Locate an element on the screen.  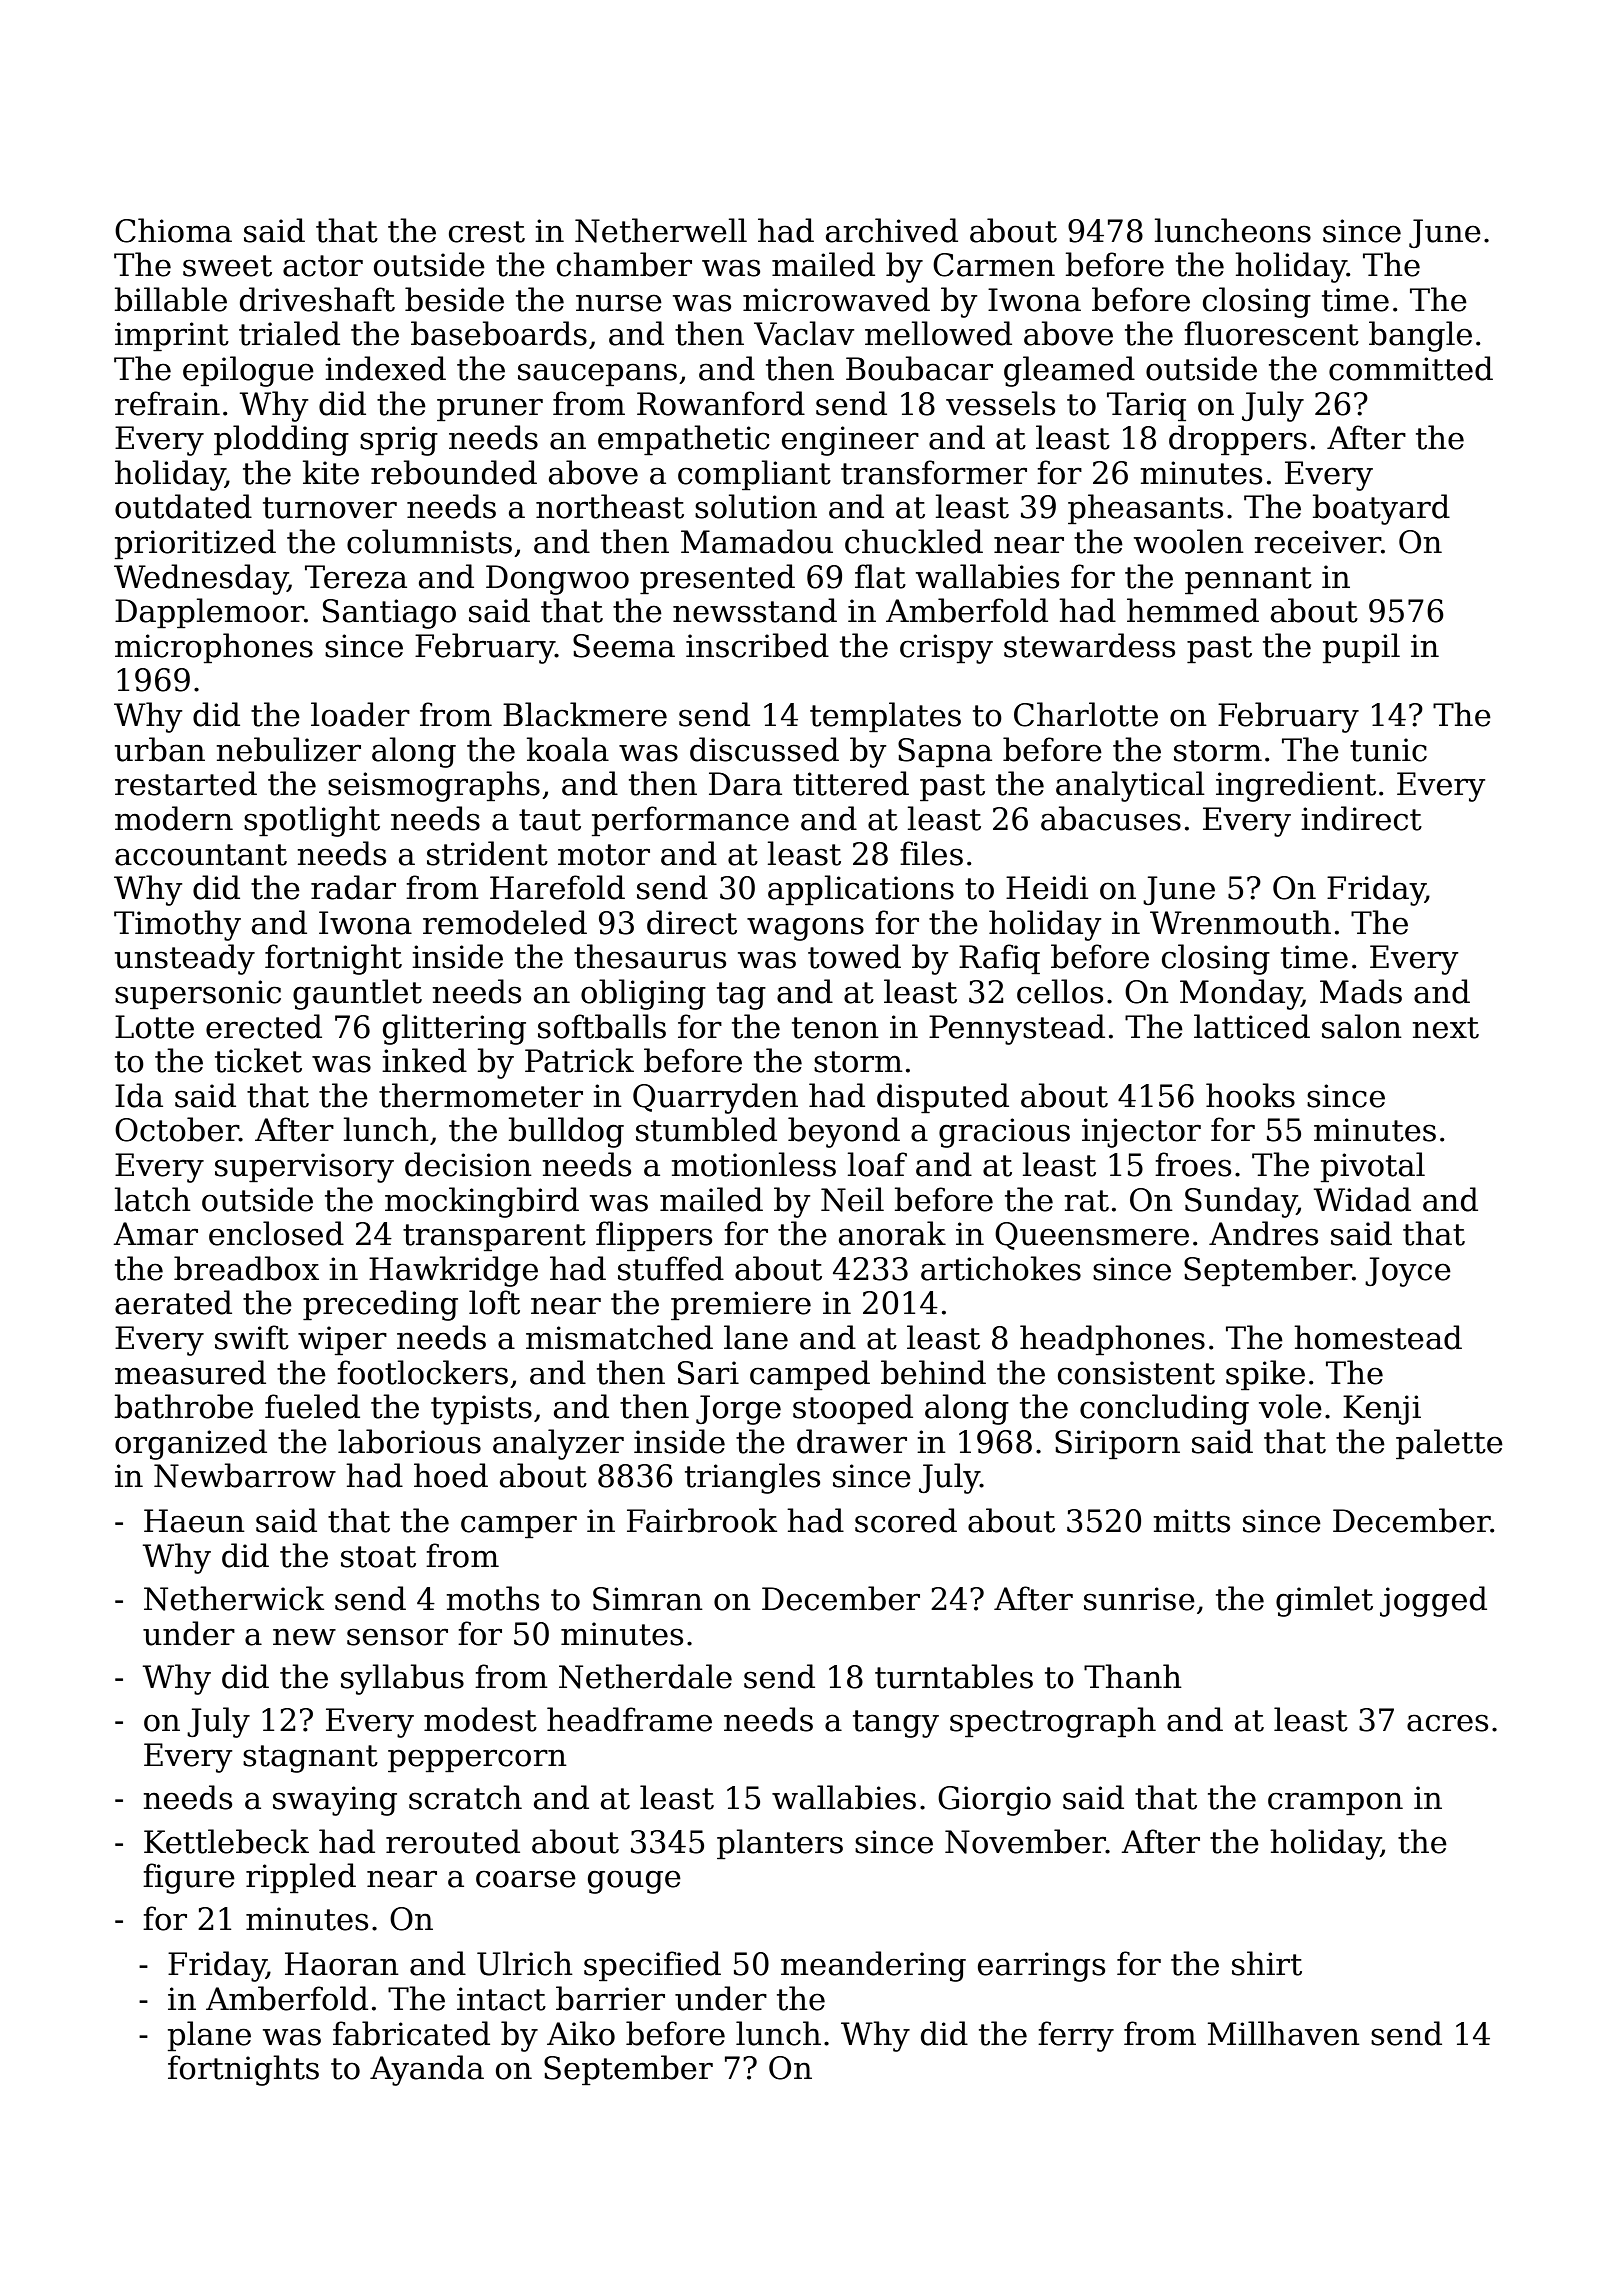
crispy is located at coordinates (946, 649).
